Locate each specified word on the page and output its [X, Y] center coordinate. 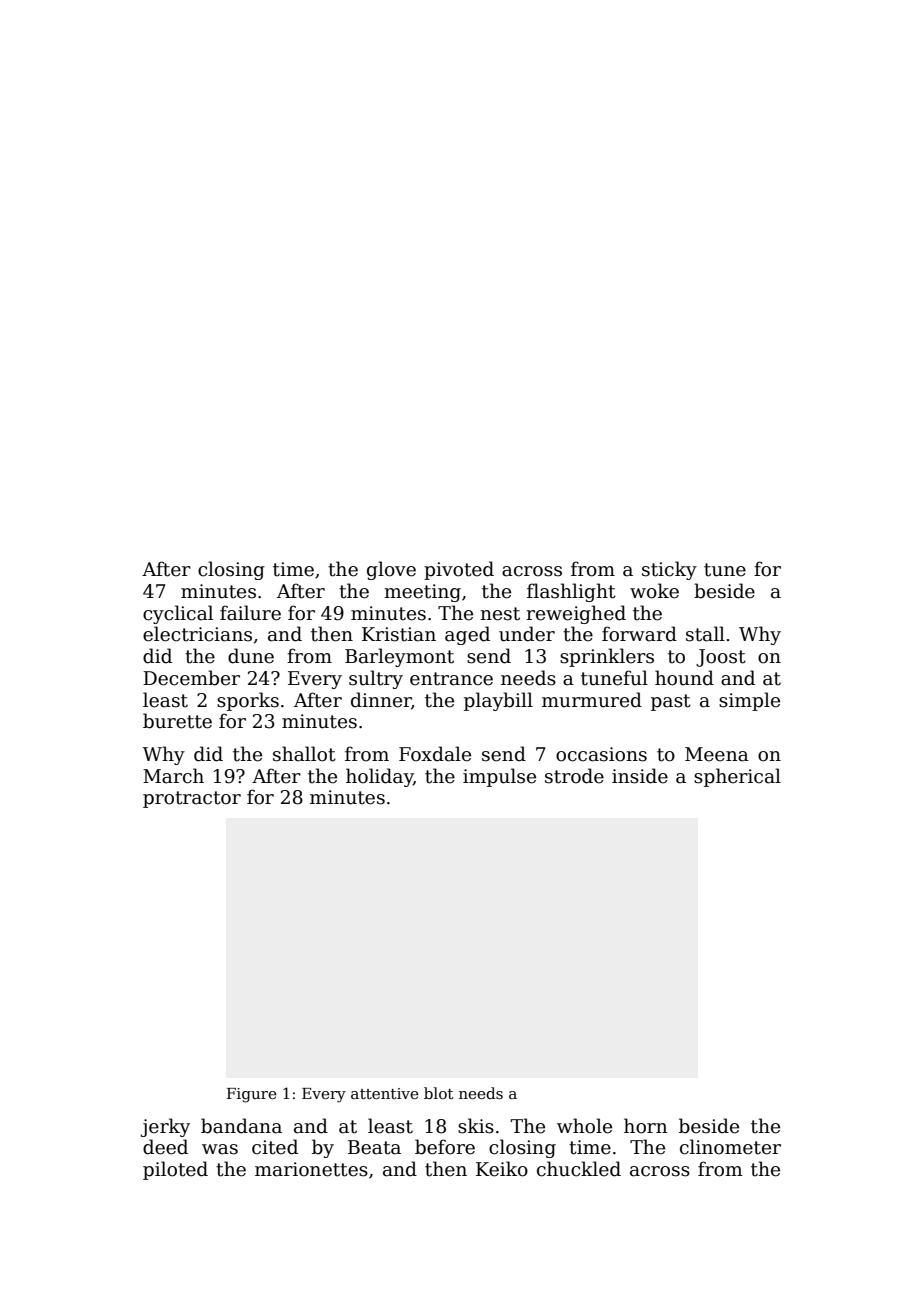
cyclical [178, 614]
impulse [499, 777]
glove [391, 570]
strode [574, 776]
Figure [252, 1095]
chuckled [579, 1169]
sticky [669, 570]
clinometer [730, 1147]
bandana [241, 1126]
